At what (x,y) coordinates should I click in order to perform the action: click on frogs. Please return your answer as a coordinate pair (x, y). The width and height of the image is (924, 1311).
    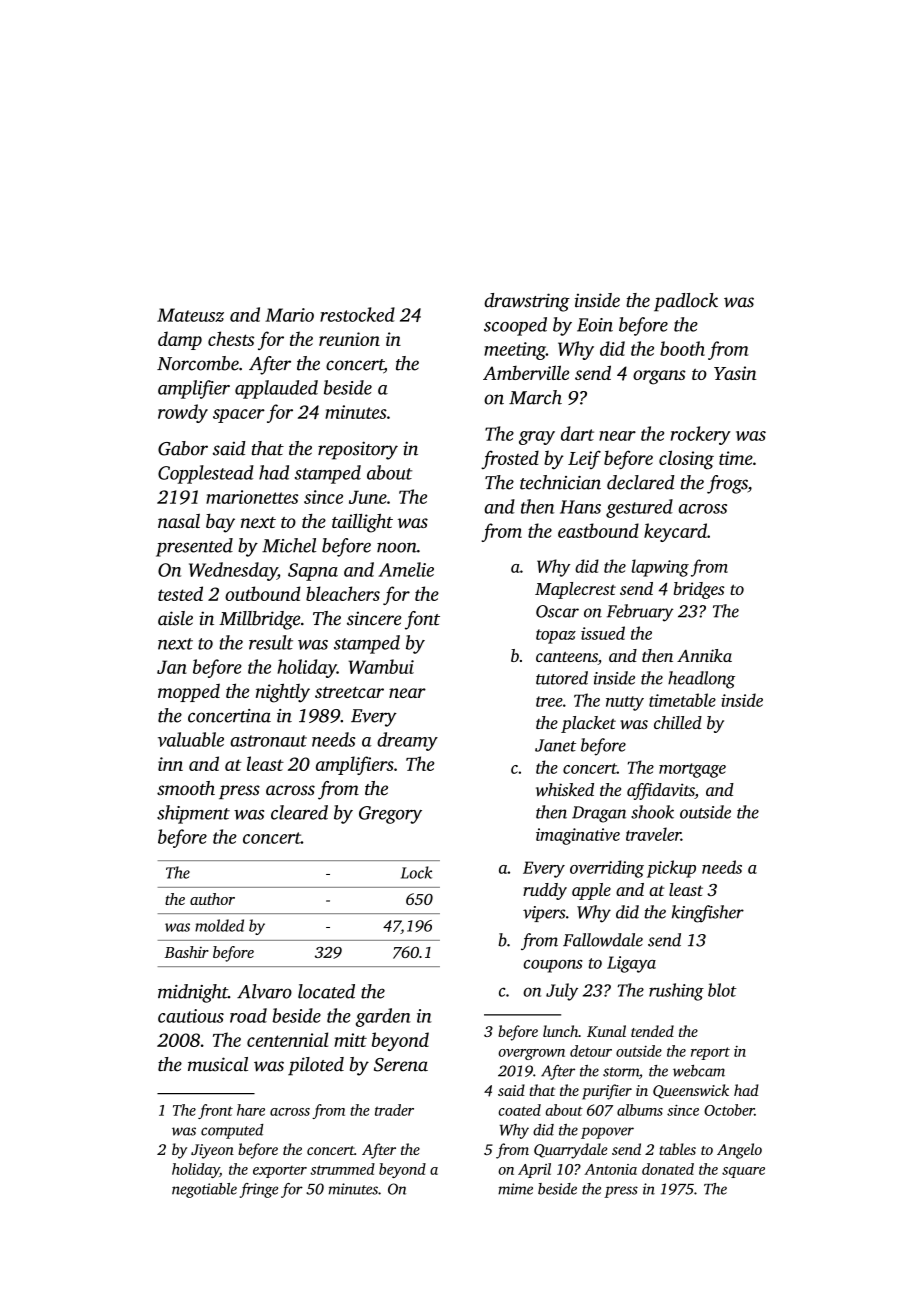
    Looking at the image, I should click on (727, 484).
